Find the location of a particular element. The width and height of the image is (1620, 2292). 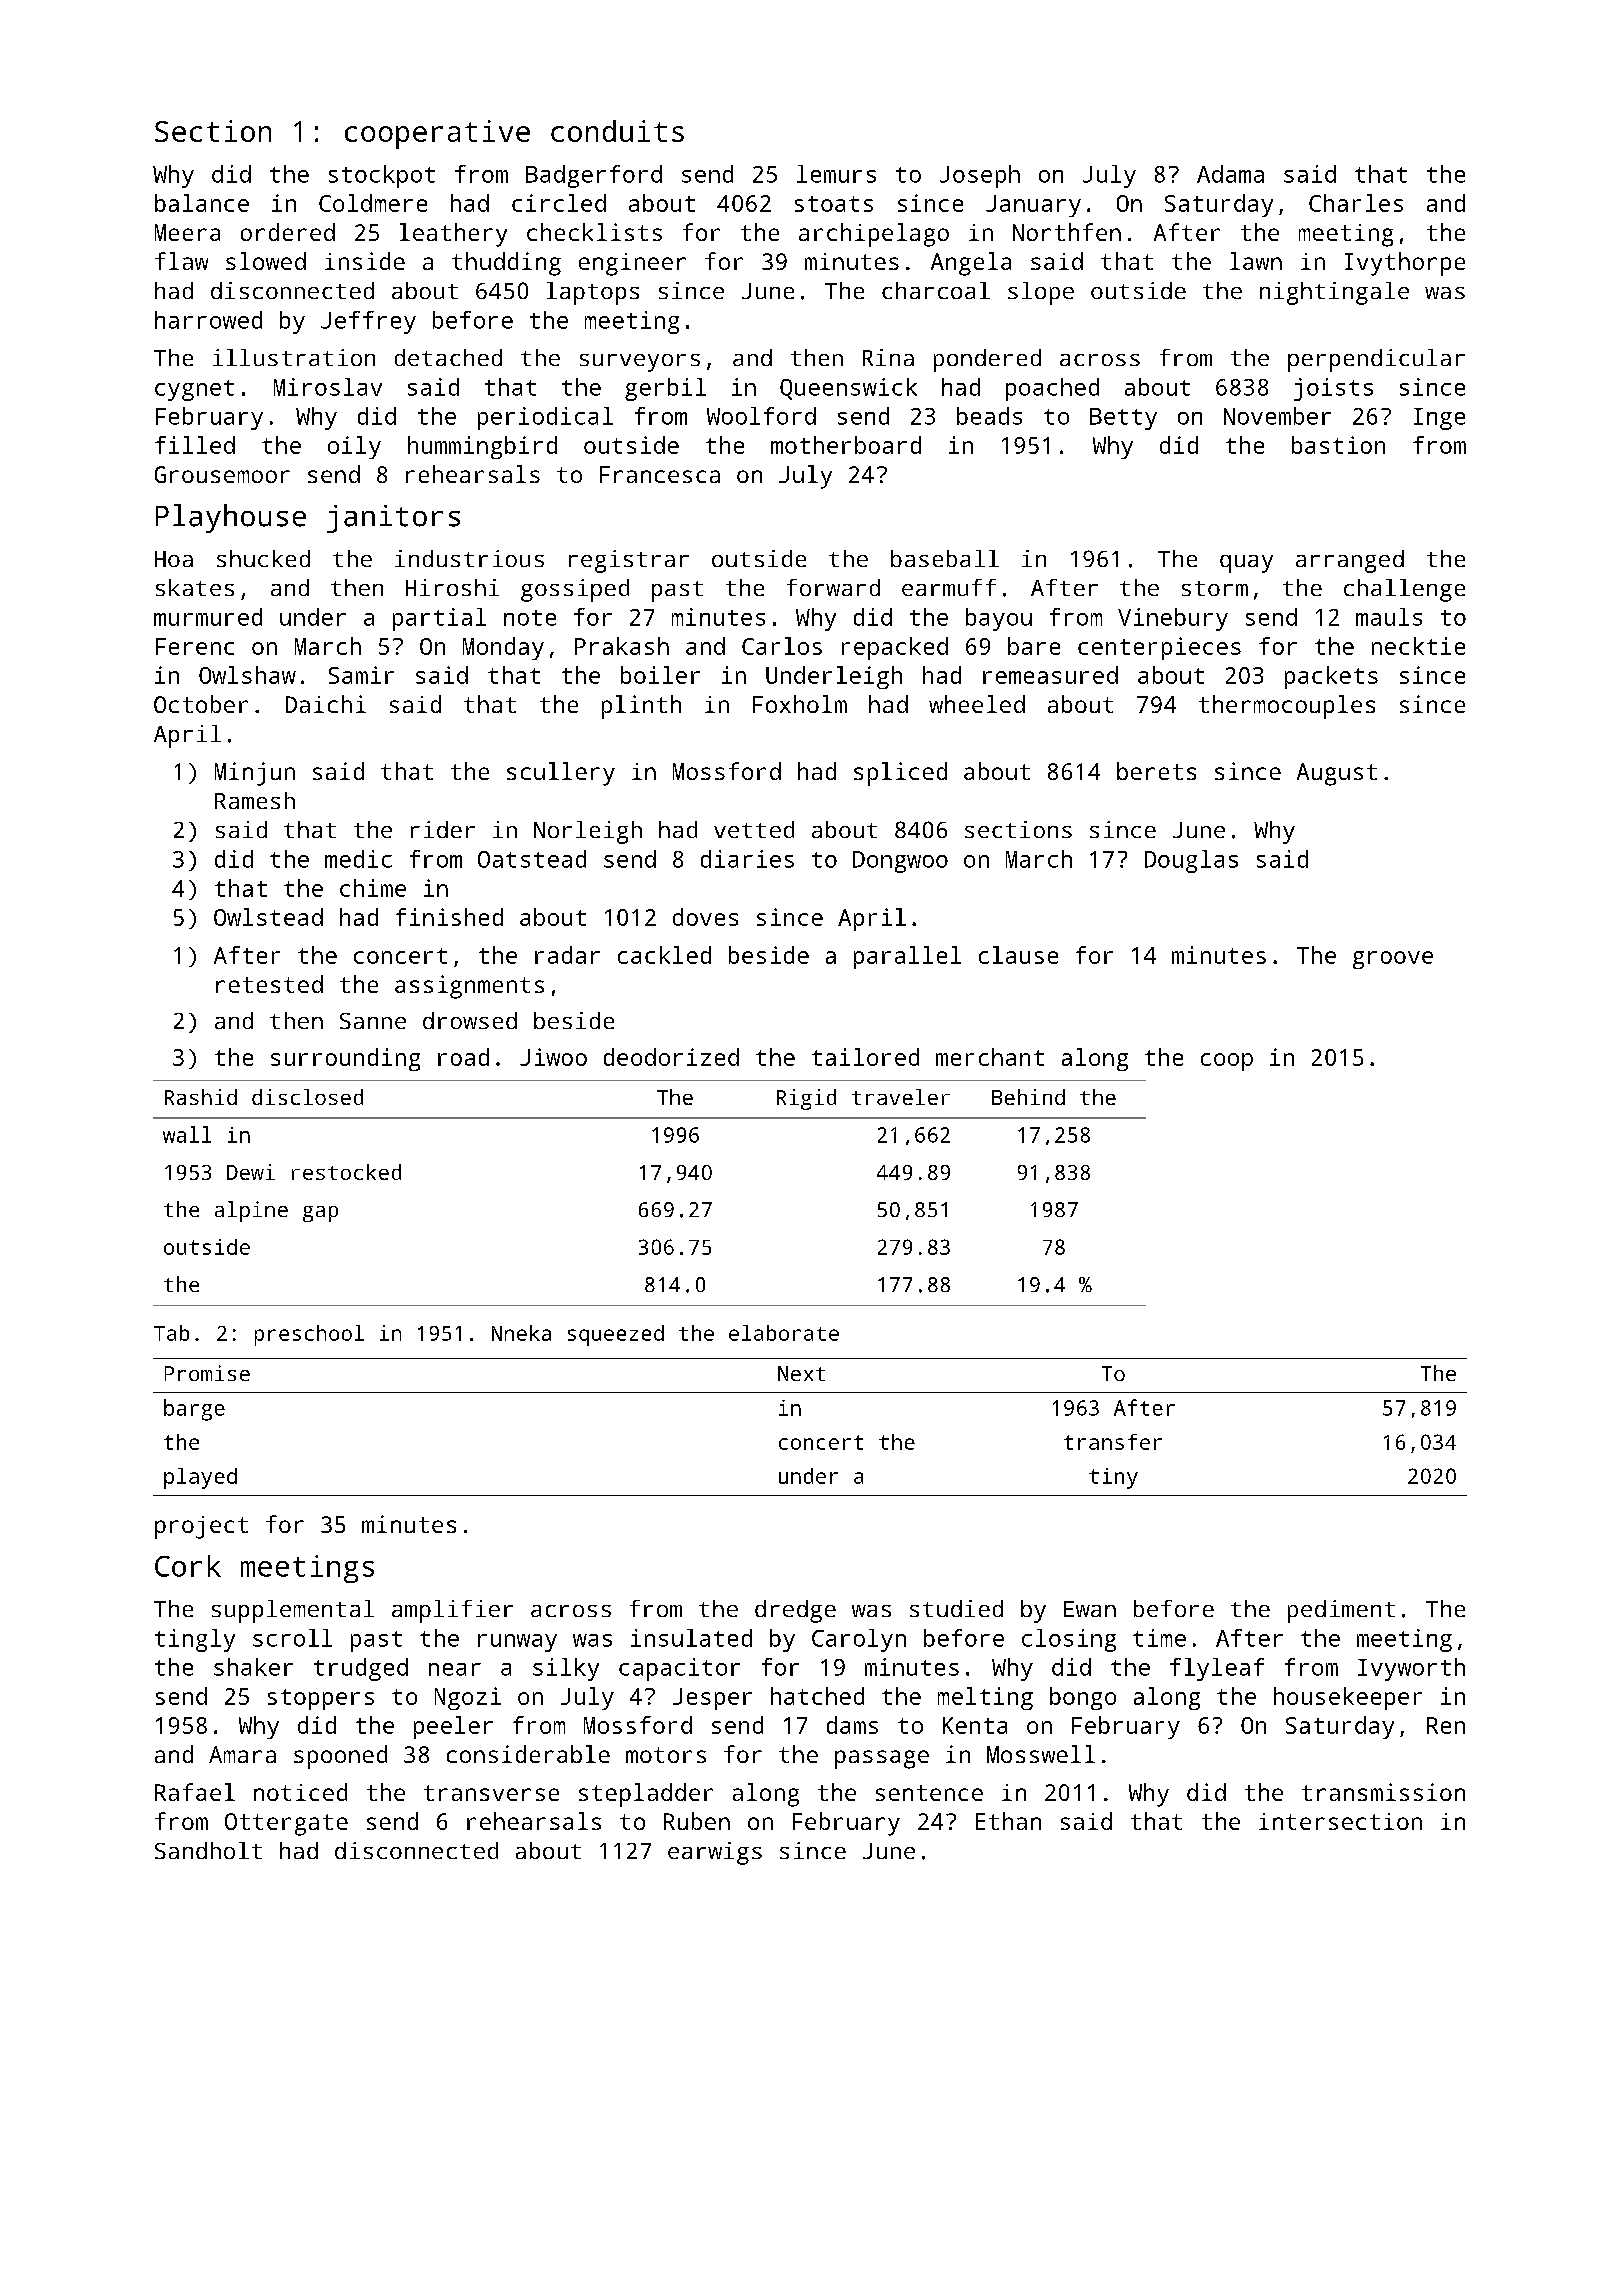

Adama is located at coordinates (1230, 174).
